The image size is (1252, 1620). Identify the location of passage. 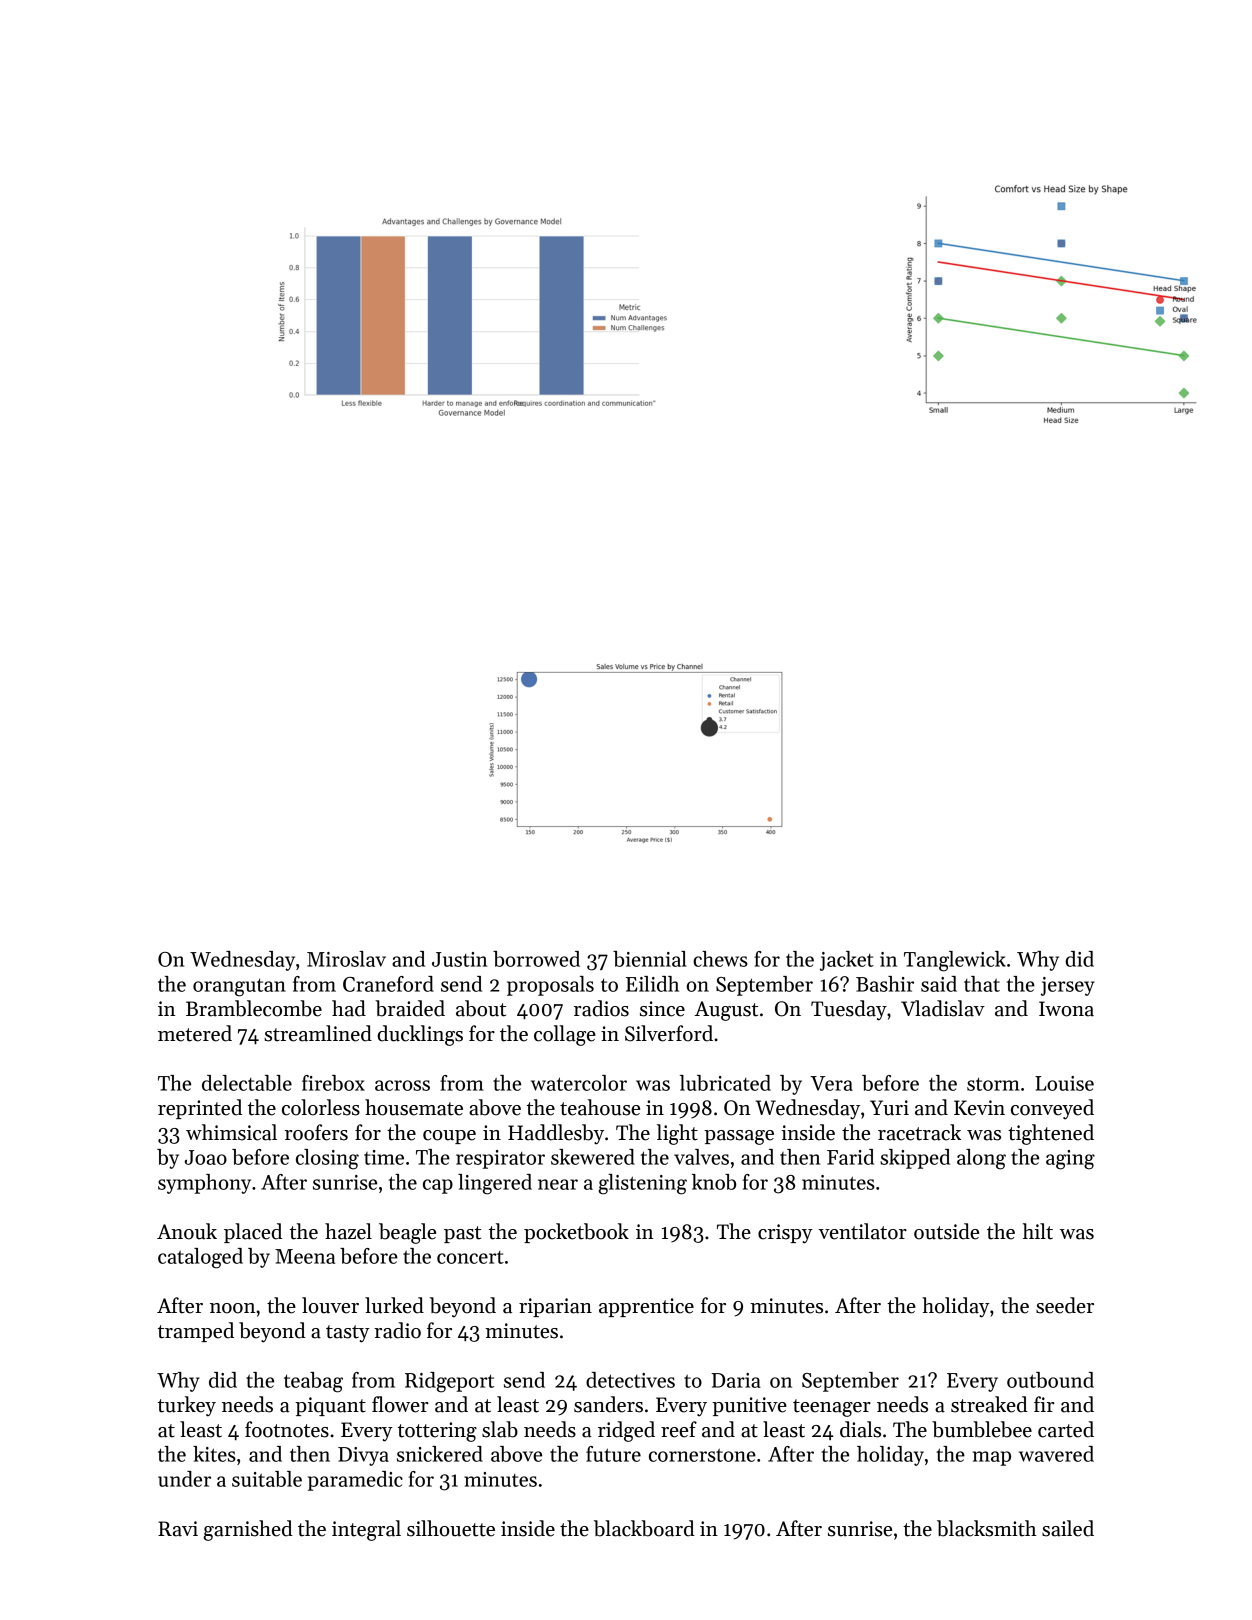
(739, 1137).
